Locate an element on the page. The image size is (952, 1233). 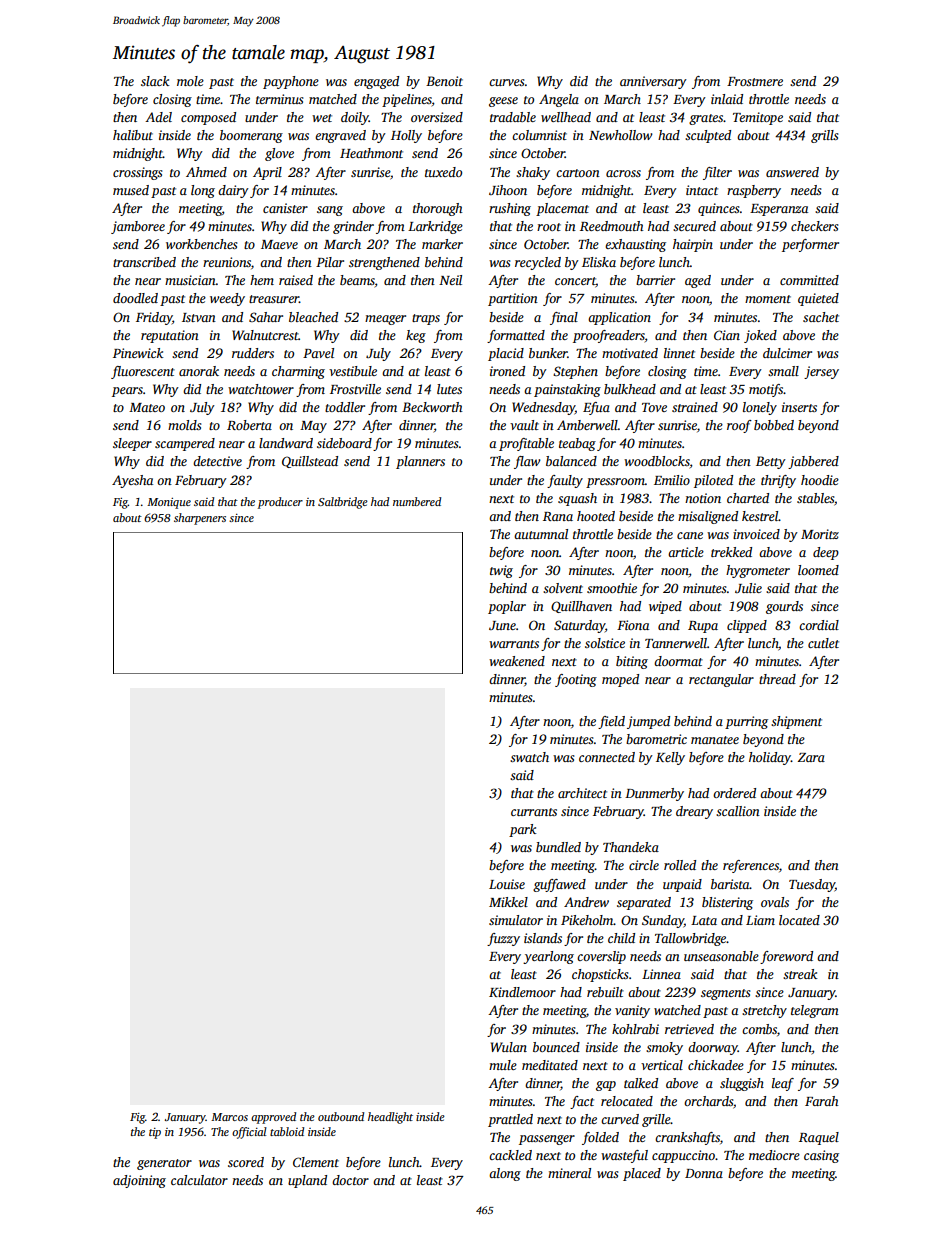
hoodie is located at coordinates (820, 480).
